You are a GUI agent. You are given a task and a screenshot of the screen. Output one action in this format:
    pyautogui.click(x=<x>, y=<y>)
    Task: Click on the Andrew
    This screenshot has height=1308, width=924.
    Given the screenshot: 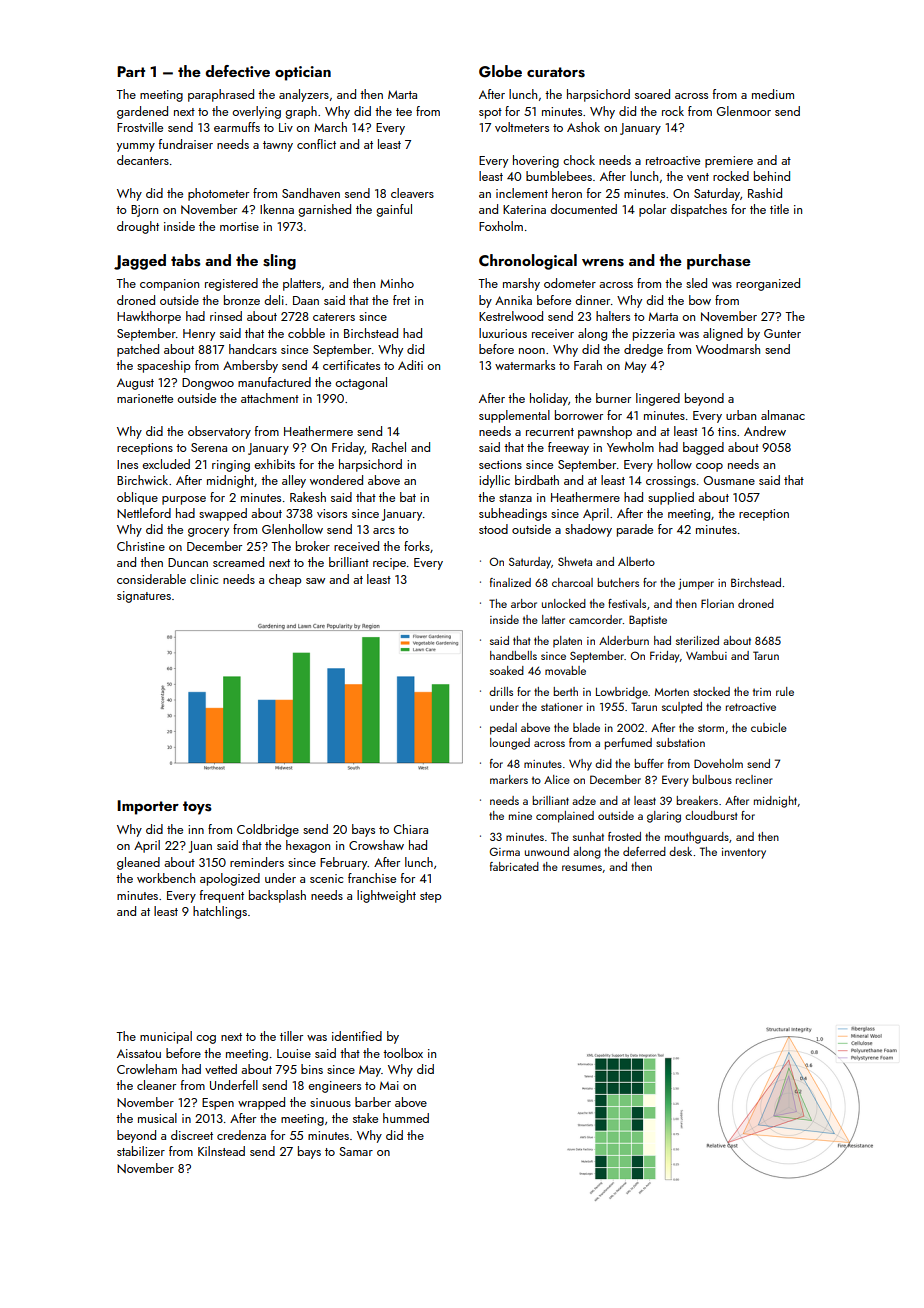 What is the action you would take?
    pyautogui.click(x=765, y=431)
